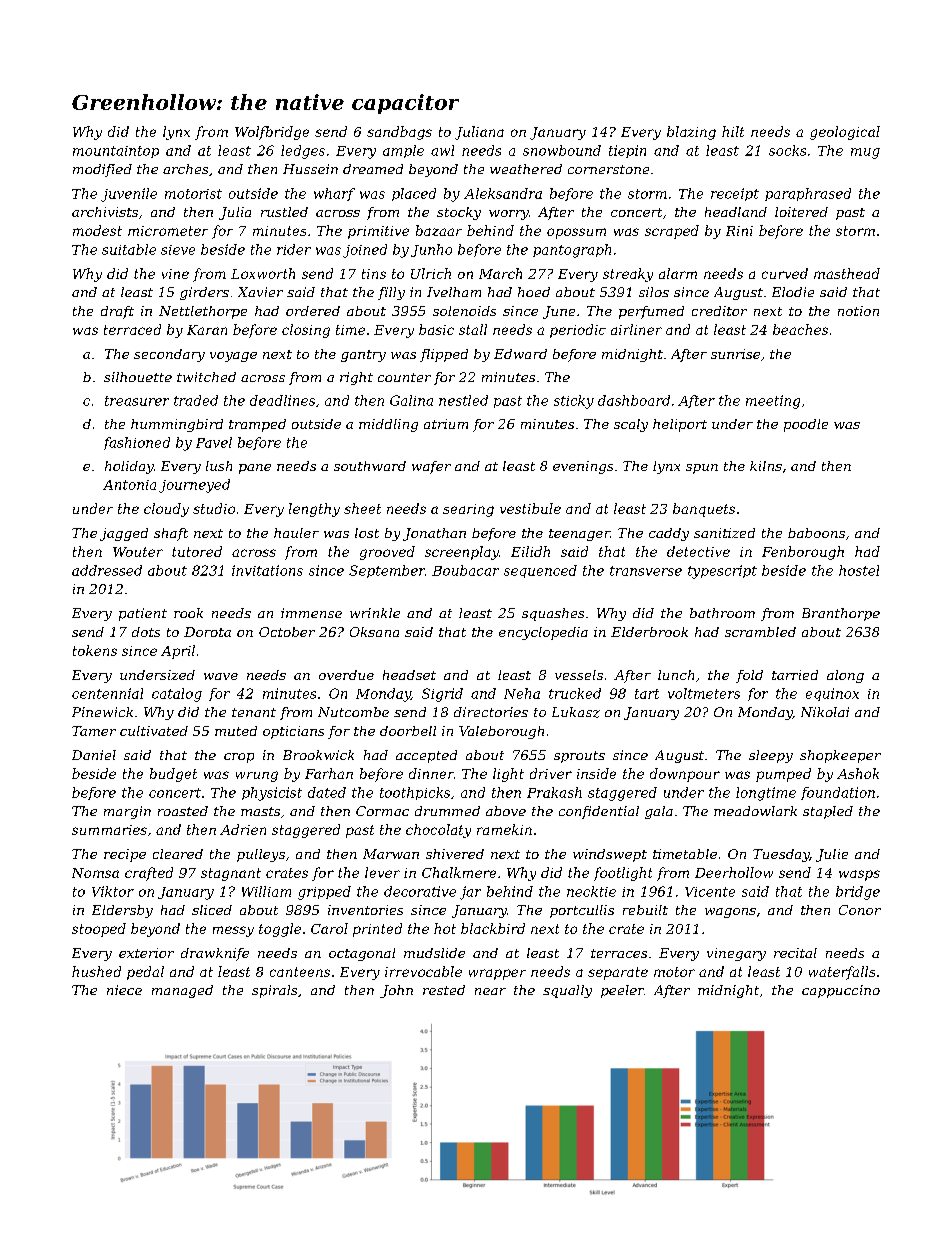  I want to click on arches, so click(185, 169).
